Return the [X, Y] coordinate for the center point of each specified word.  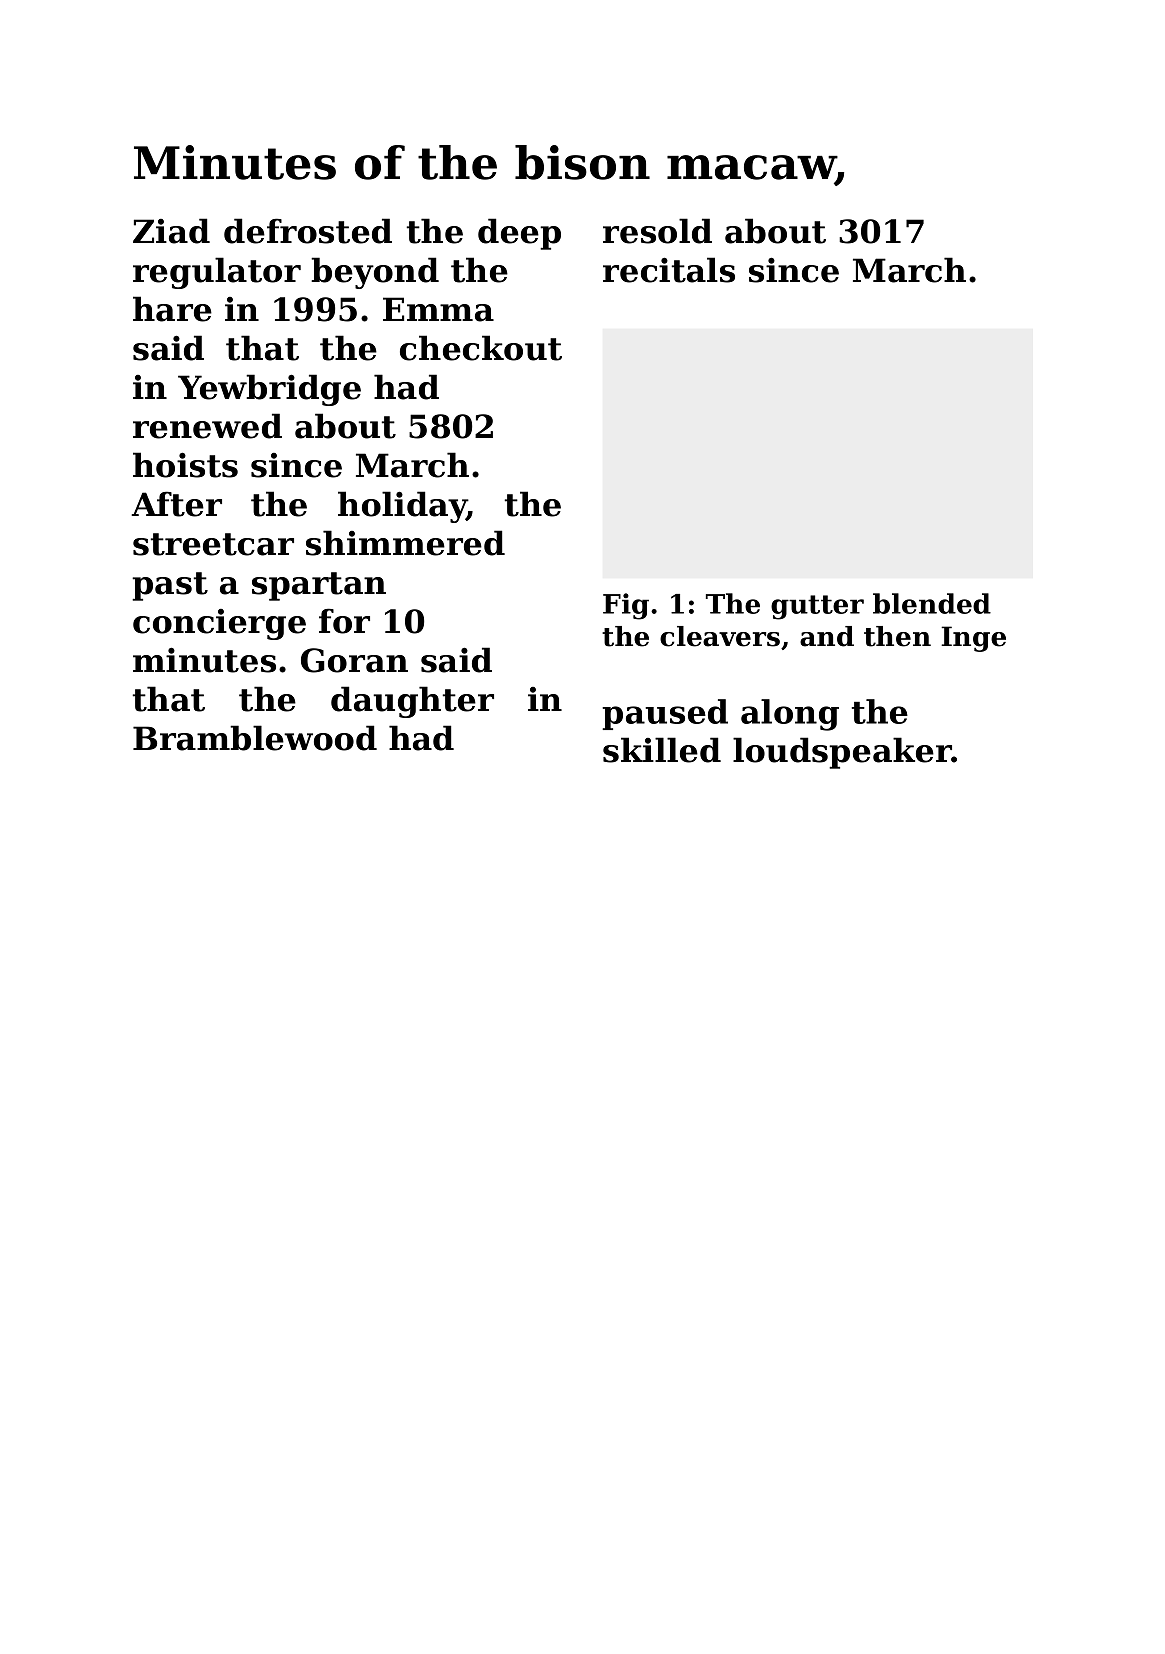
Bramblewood [255, 738]
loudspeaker [842, 753]
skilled [662, 750]
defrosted [308, 231]
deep [519, 234]
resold [657, 231]
